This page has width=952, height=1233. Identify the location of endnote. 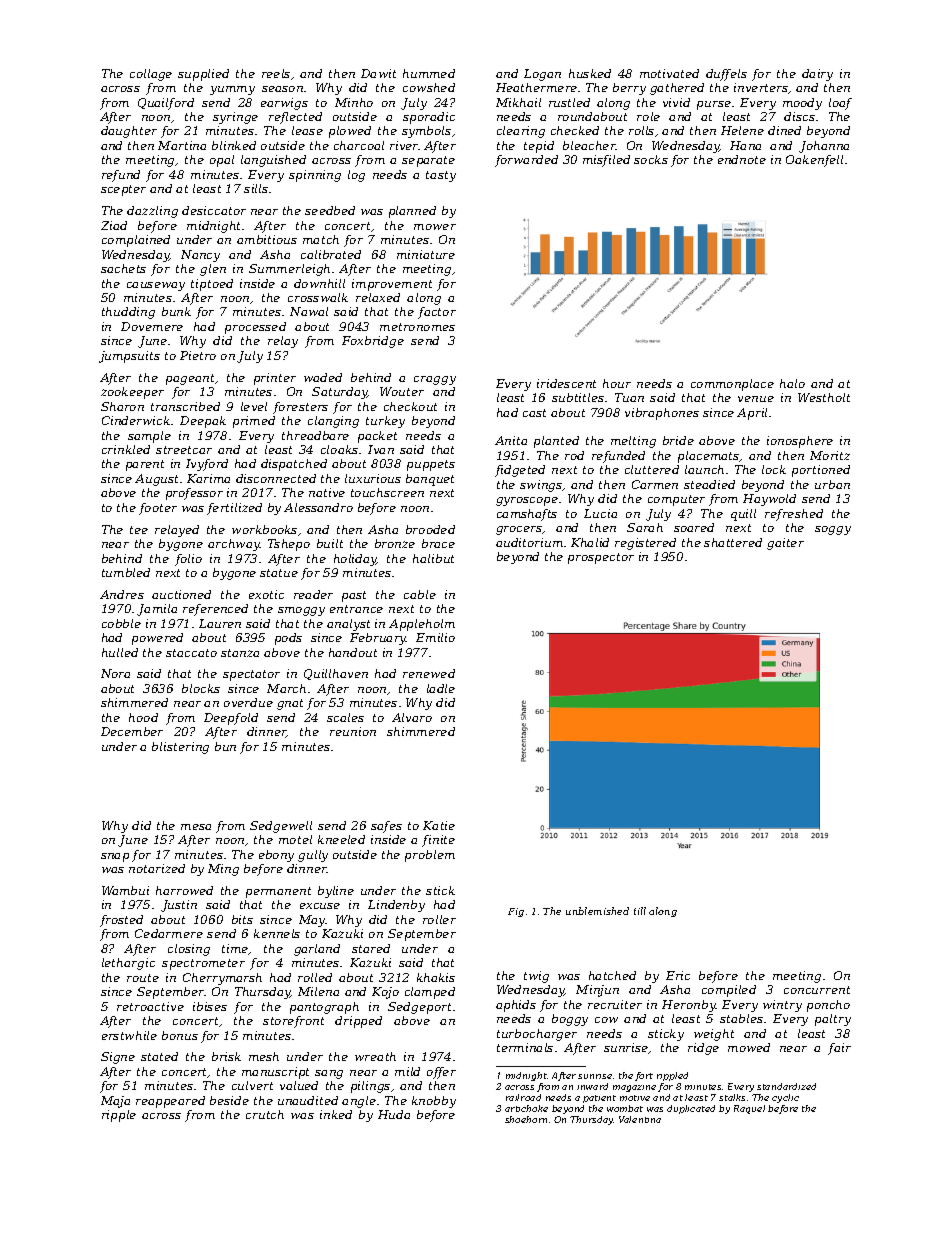
(742, 159).
